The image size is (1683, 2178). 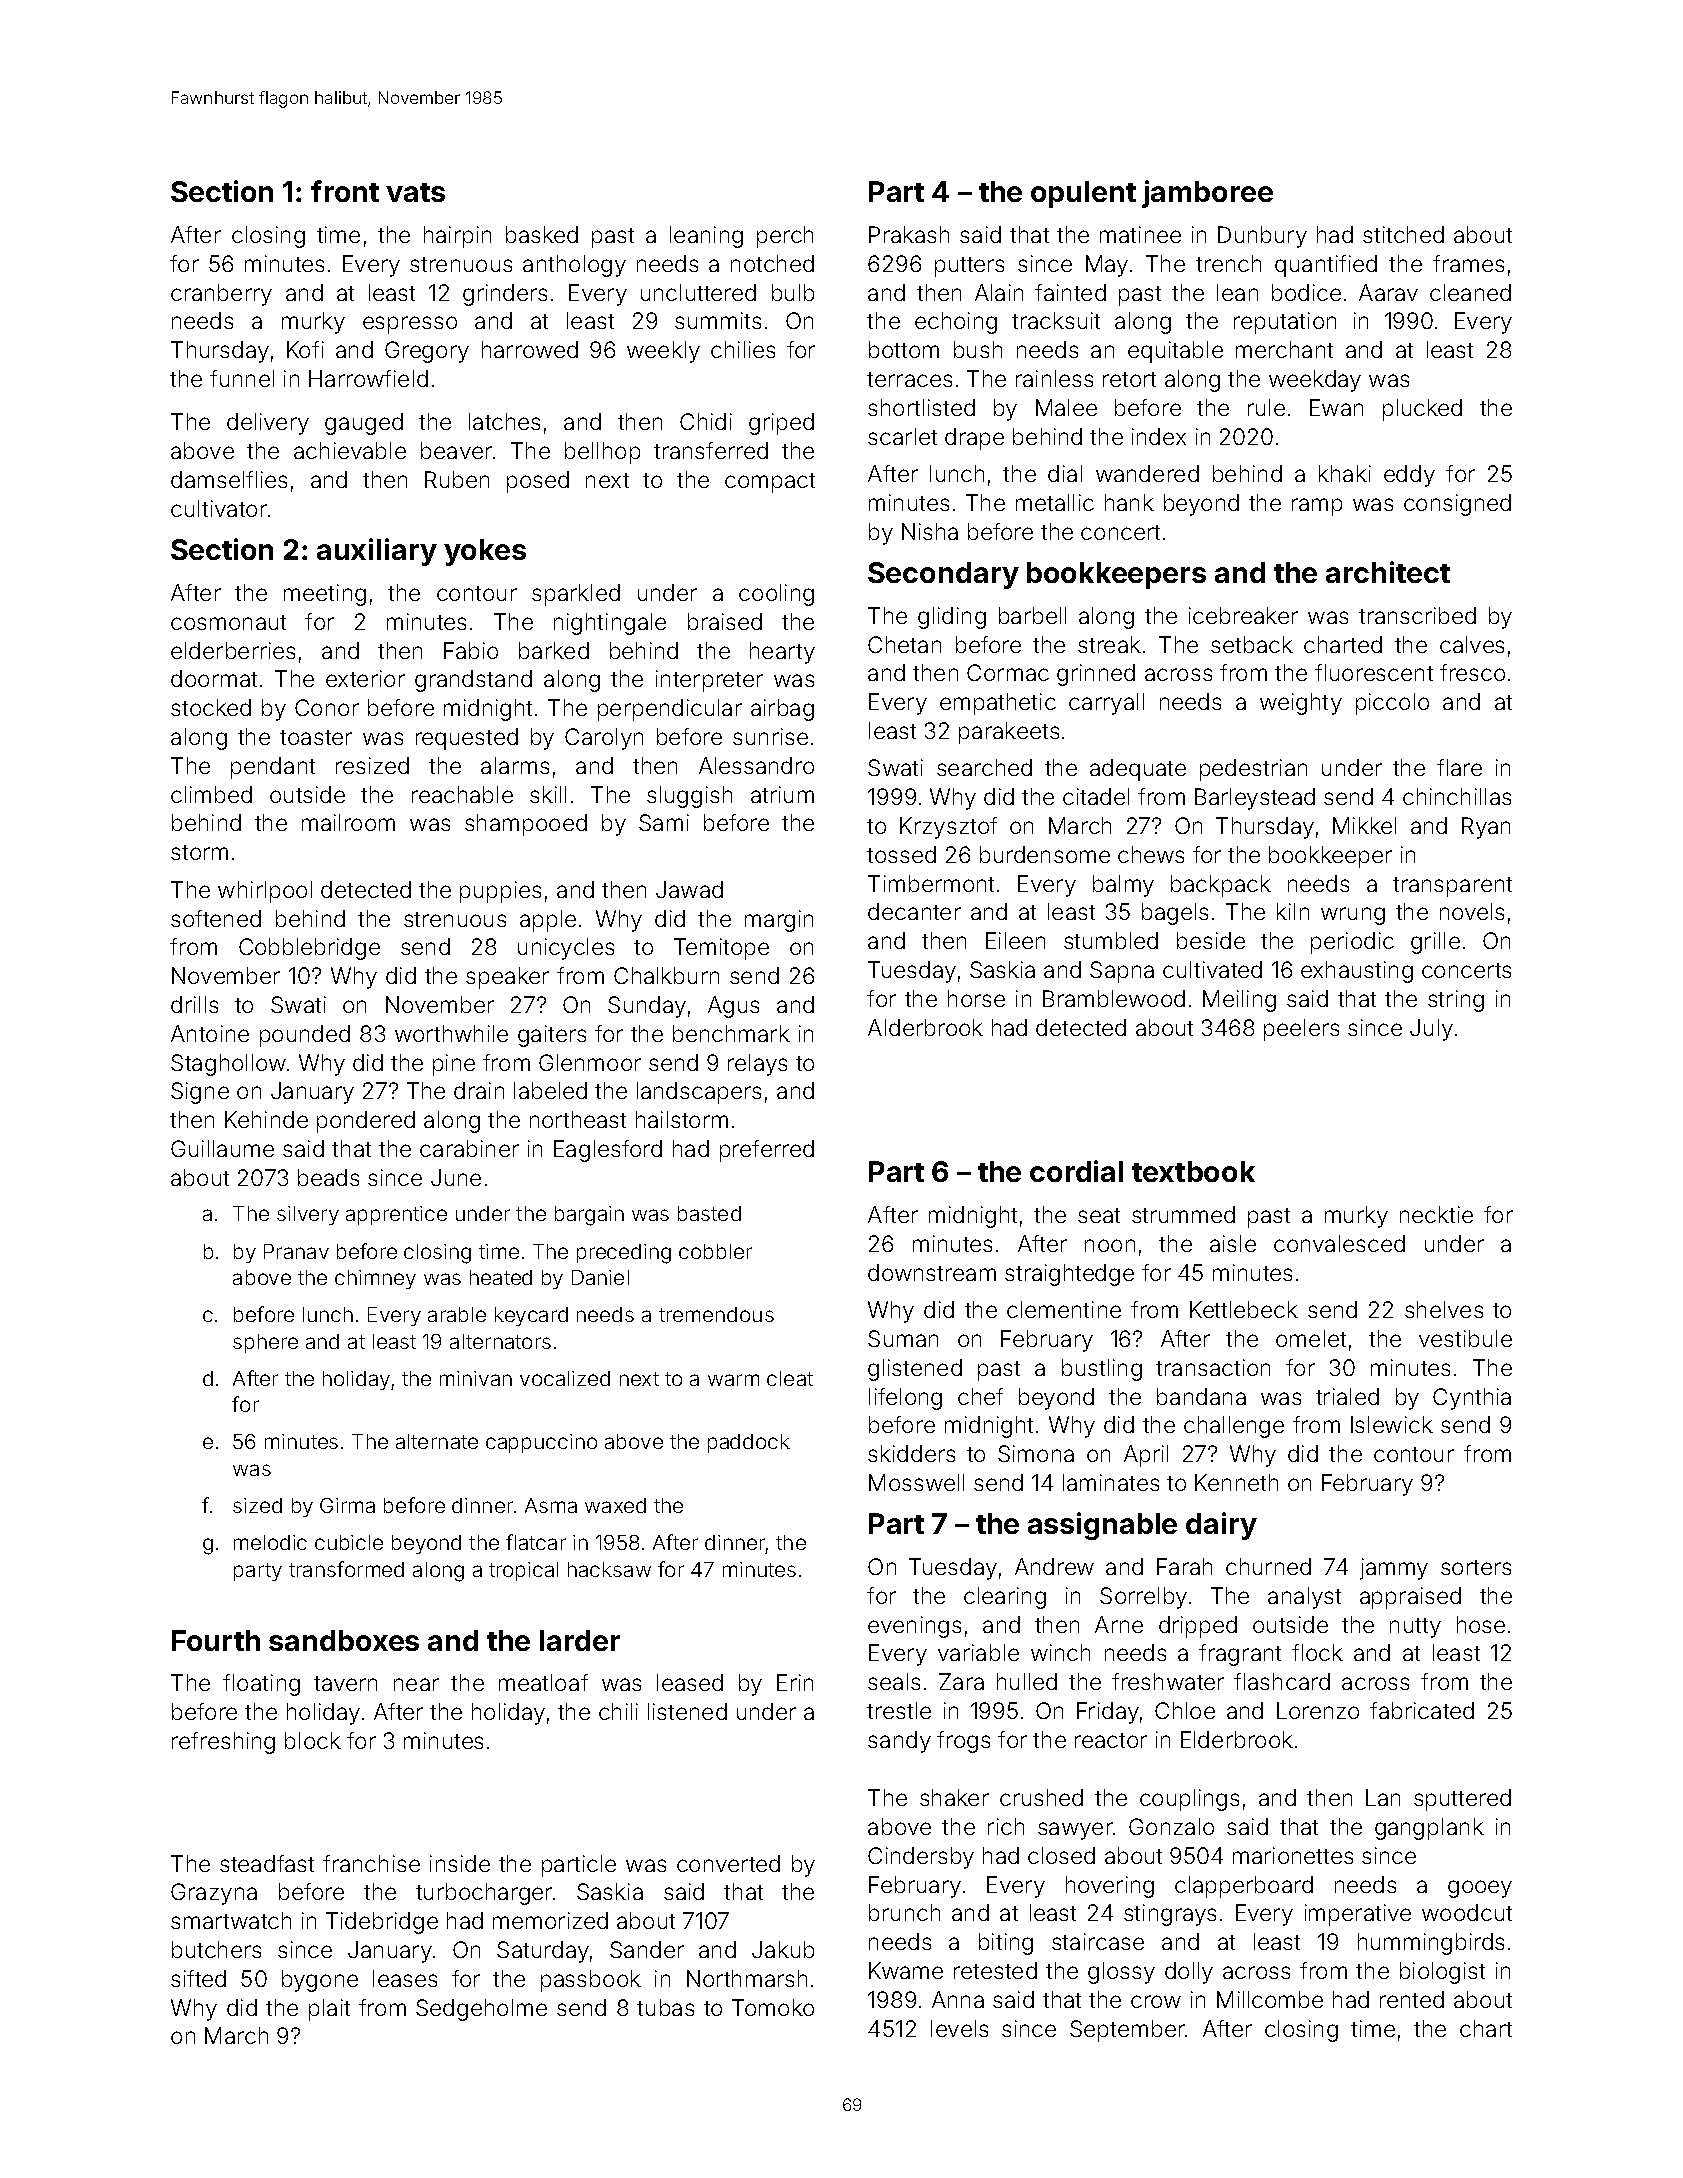 I want to click on aisle, so click(x=1233, y=1243).
